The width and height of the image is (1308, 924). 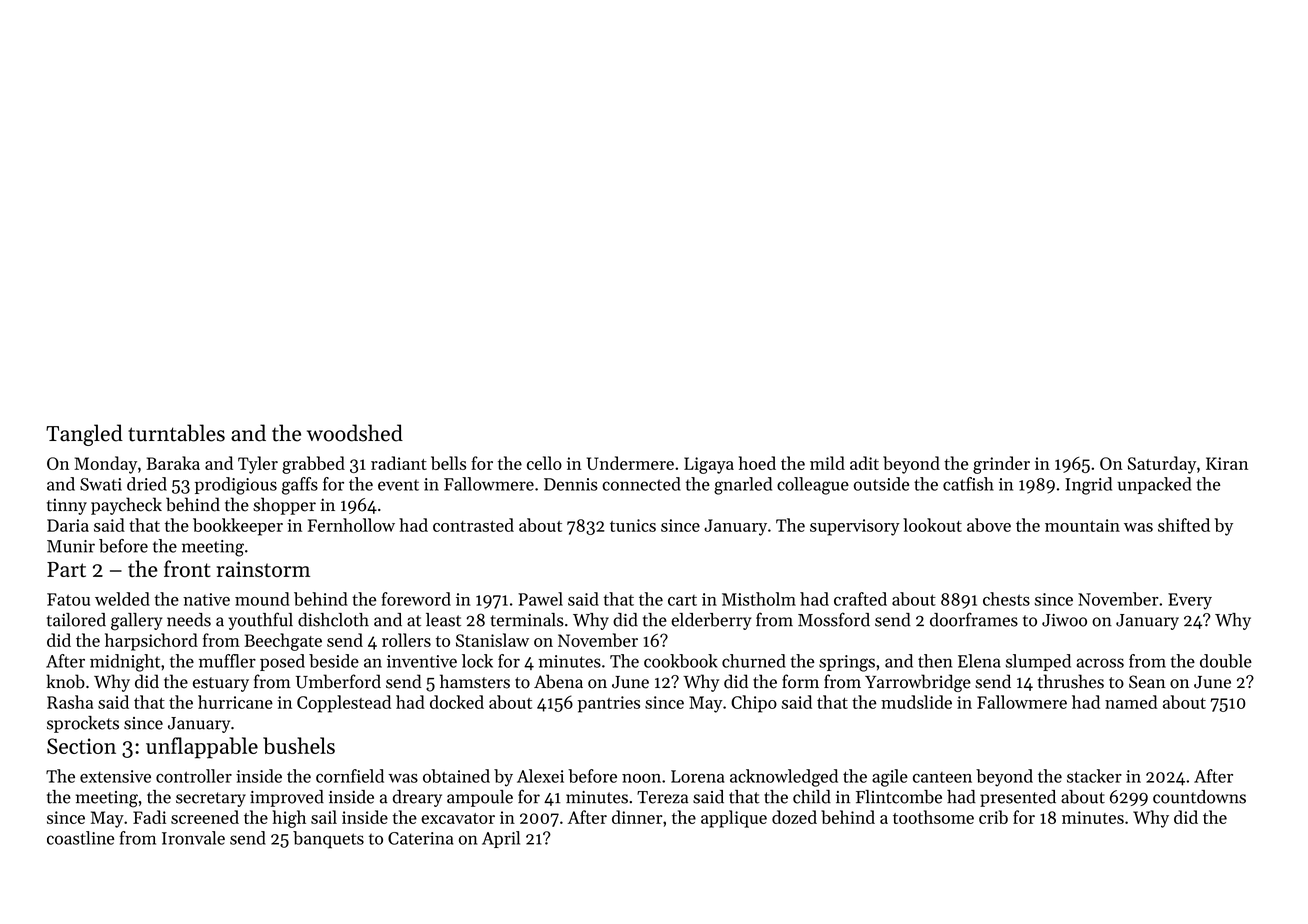 What do you see at coordinates (115, 776) in the image?
I see `extensive` at bounding box center [115, 776].
